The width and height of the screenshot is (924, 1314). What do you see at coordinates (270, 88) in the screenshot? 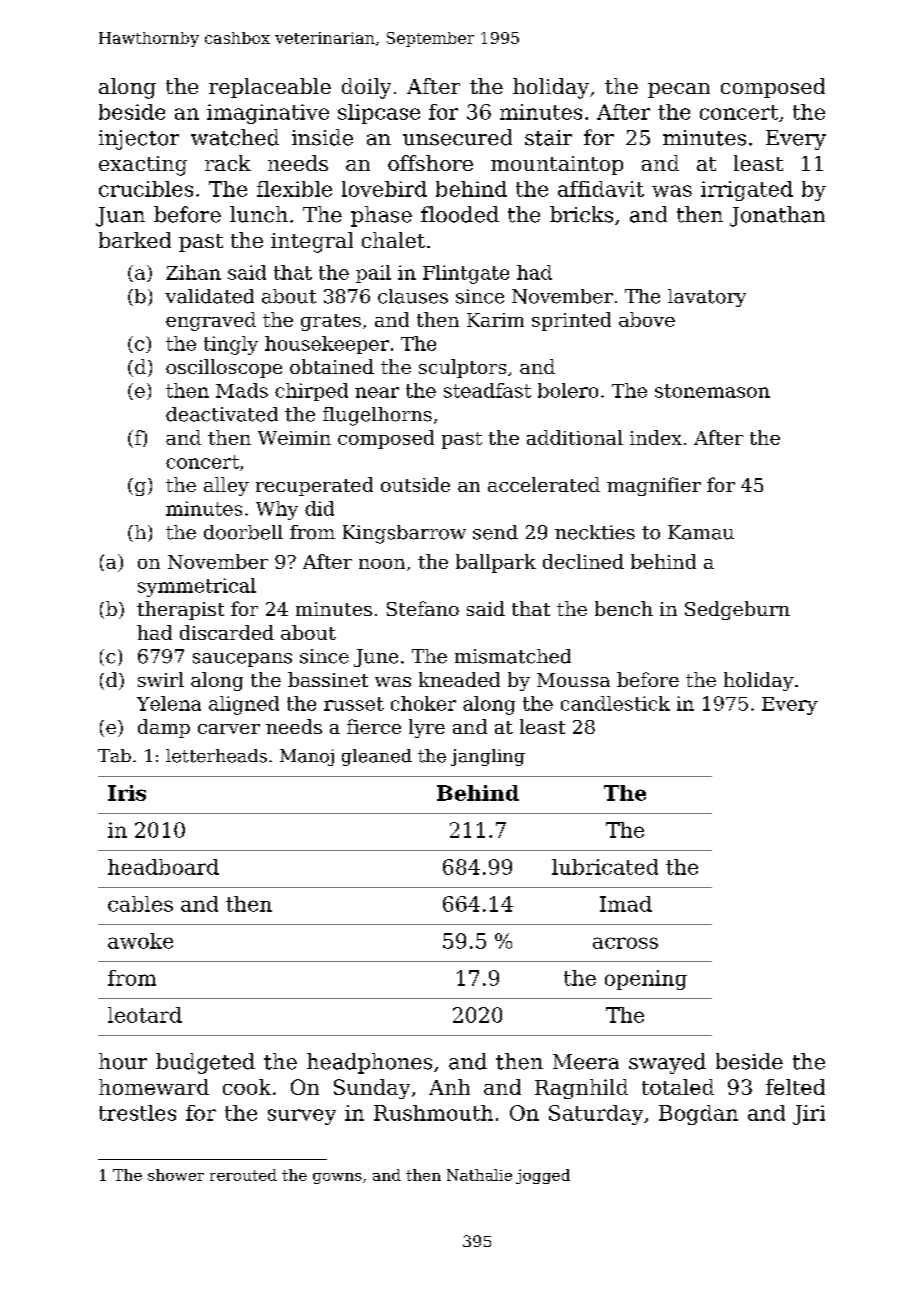
I see `replaceable` at bounding box center [270, 88].
